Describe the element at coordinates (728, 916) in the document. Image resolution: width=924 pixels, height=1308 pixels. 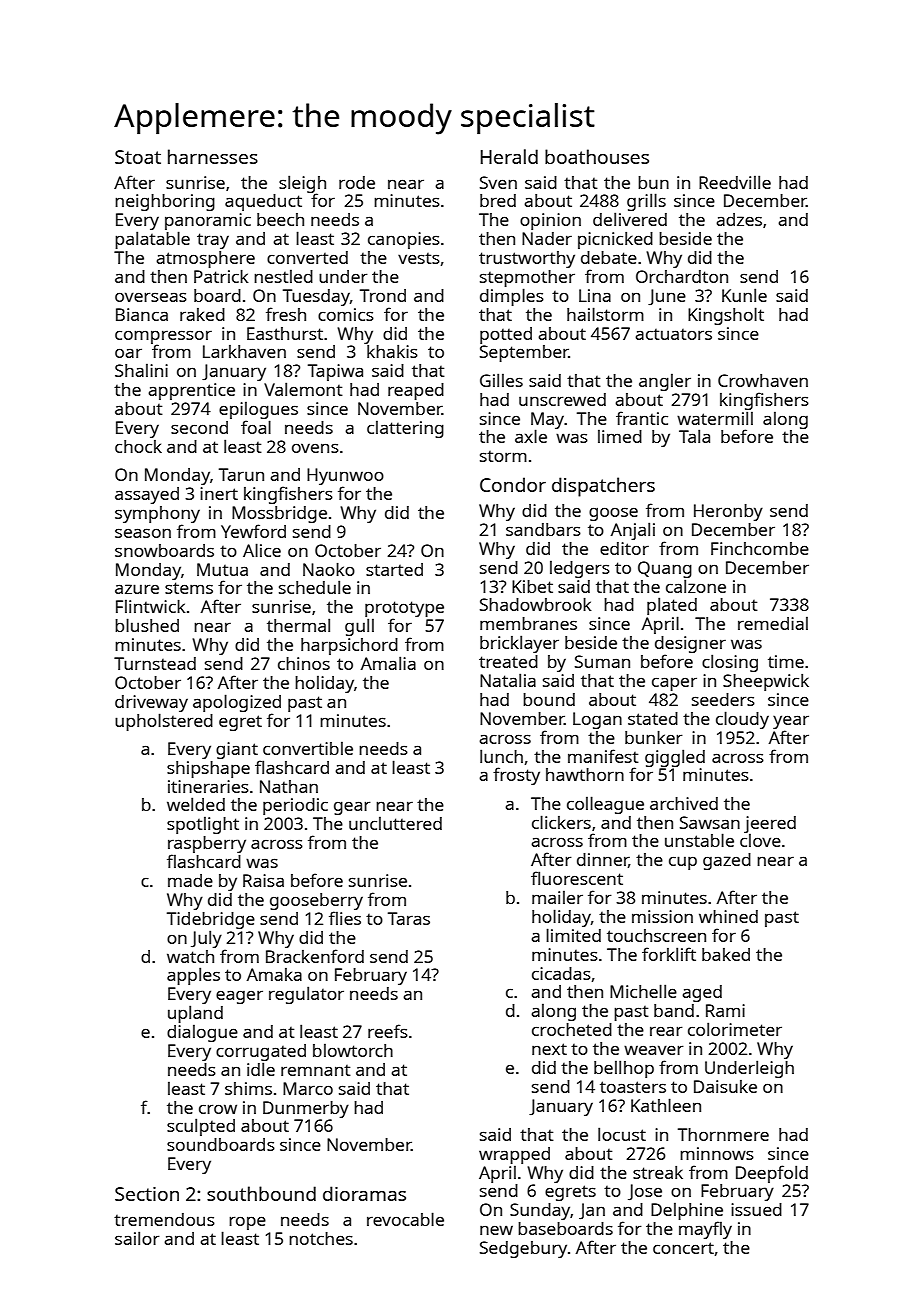
I see `whined` at that location.
